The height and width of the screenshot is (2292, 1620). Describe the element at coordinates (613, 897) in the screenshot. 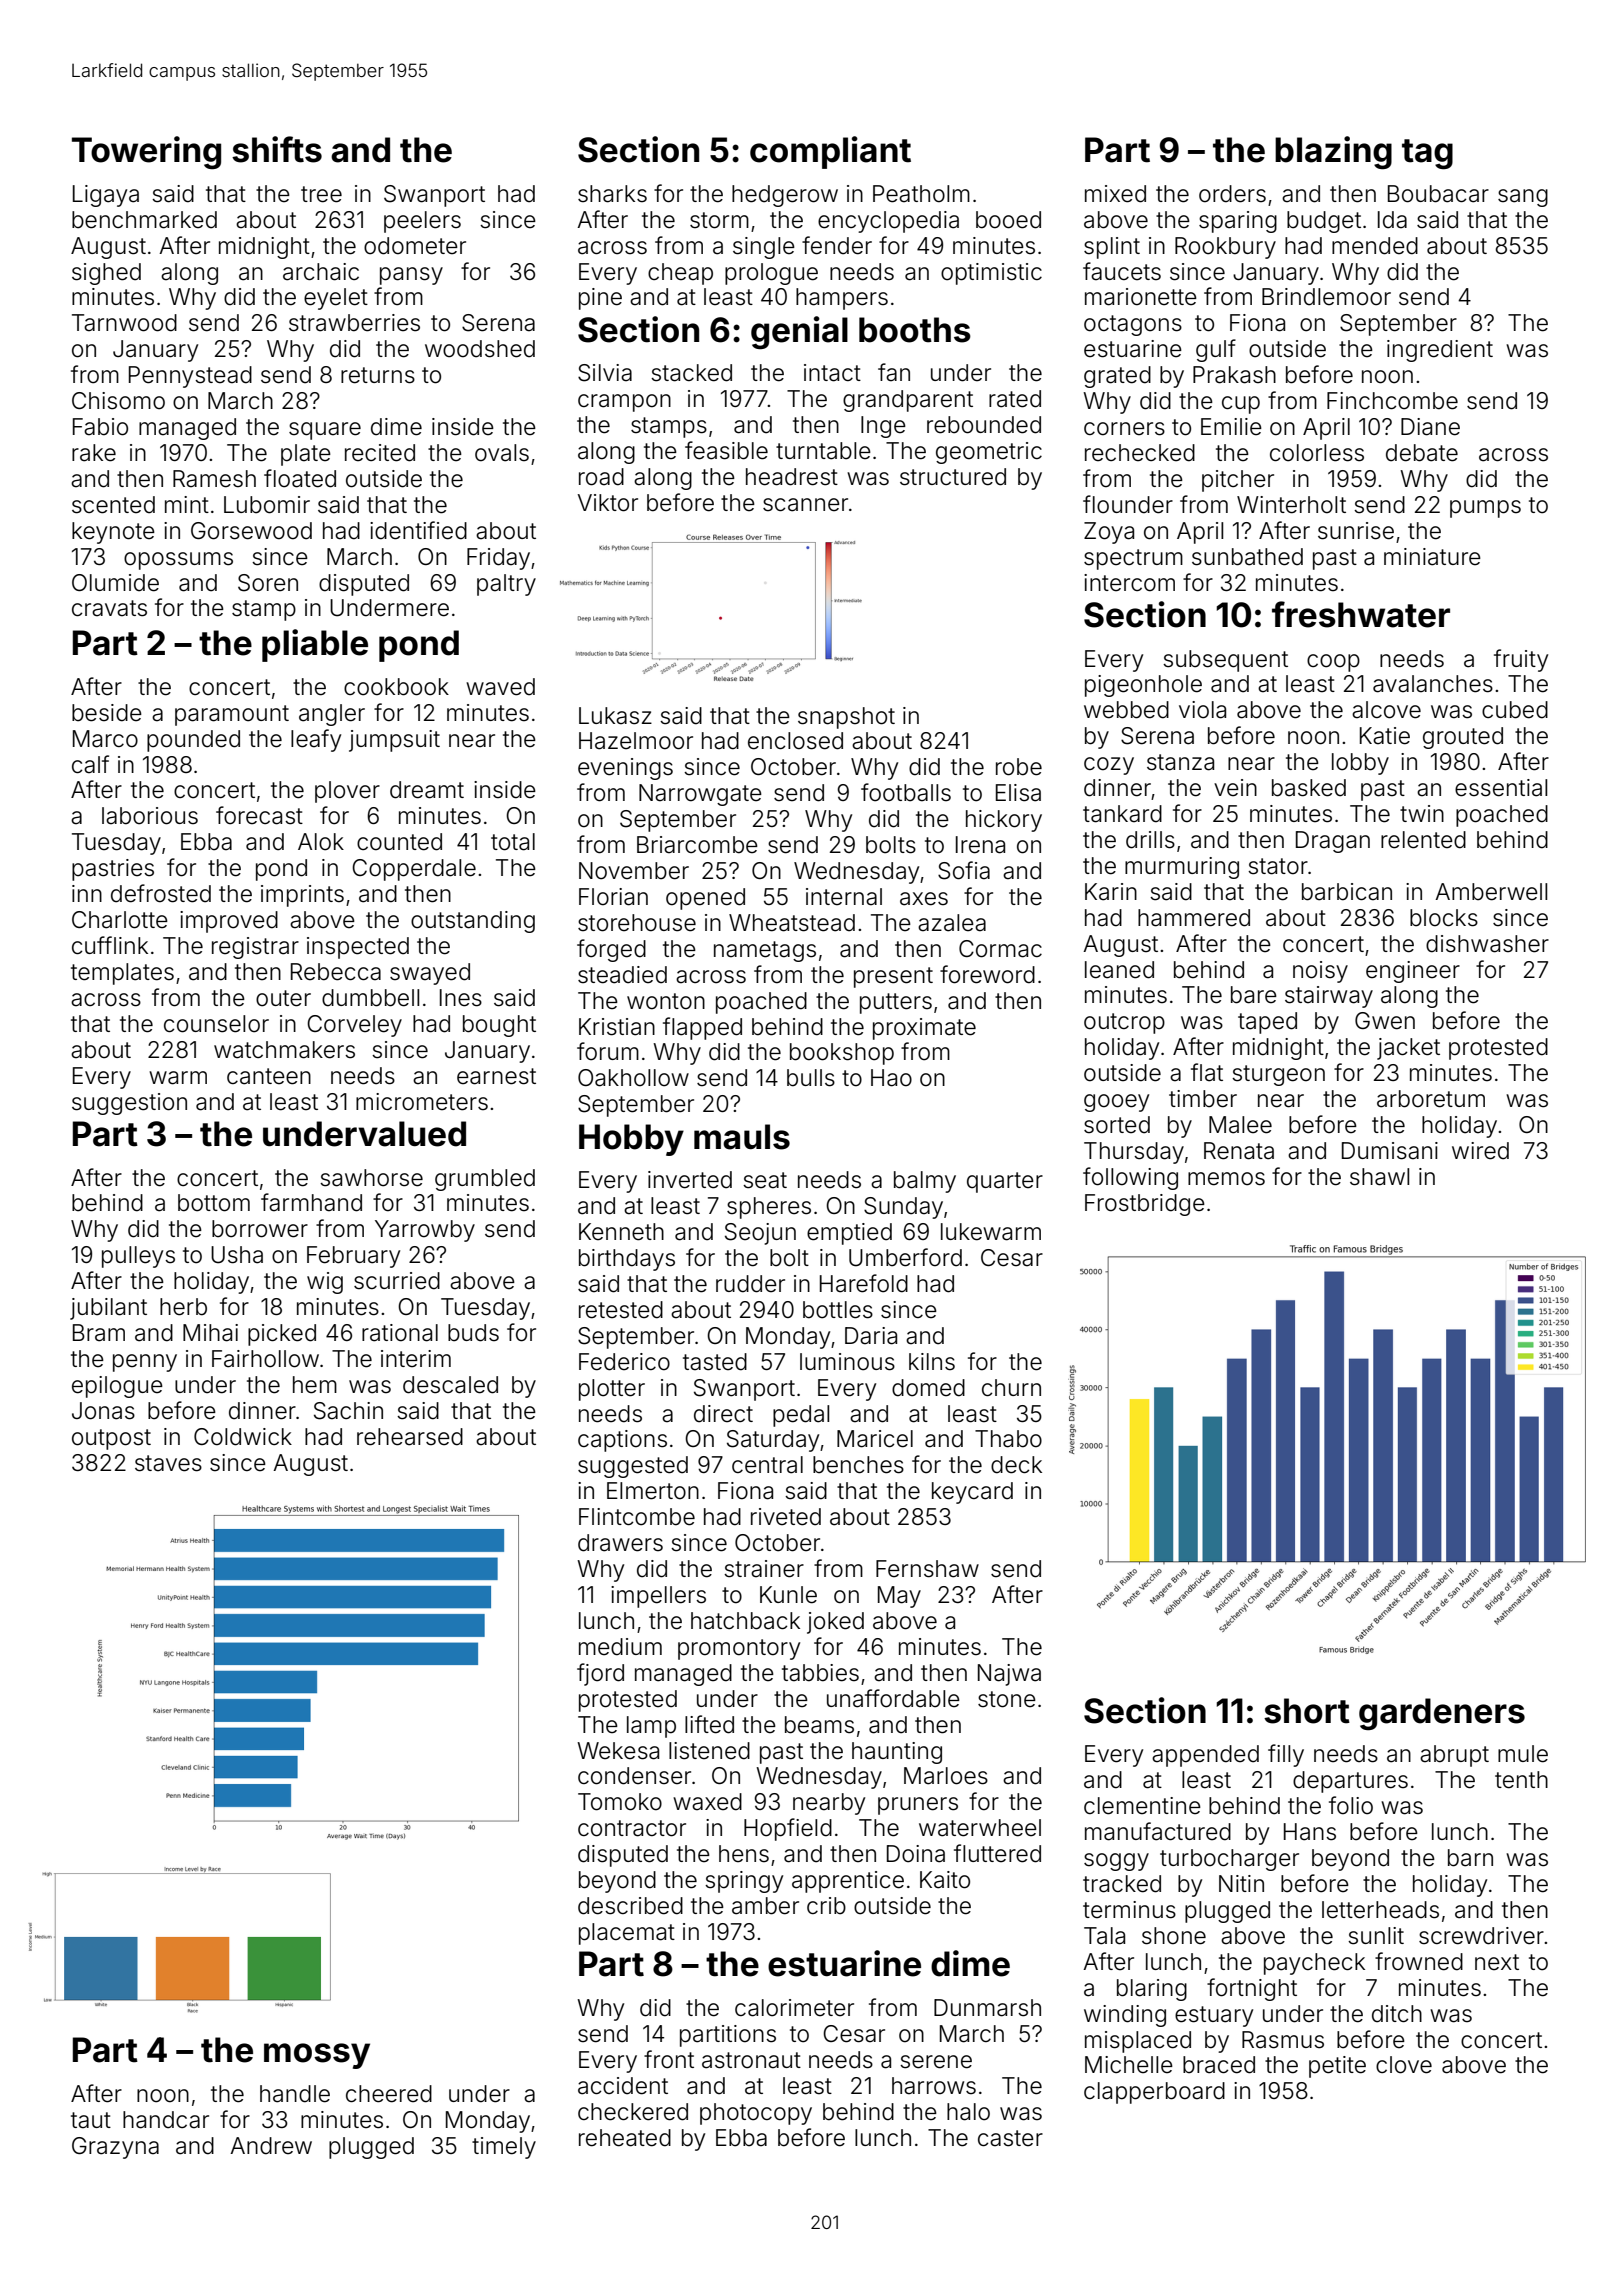

I see `Florian` at that location.
